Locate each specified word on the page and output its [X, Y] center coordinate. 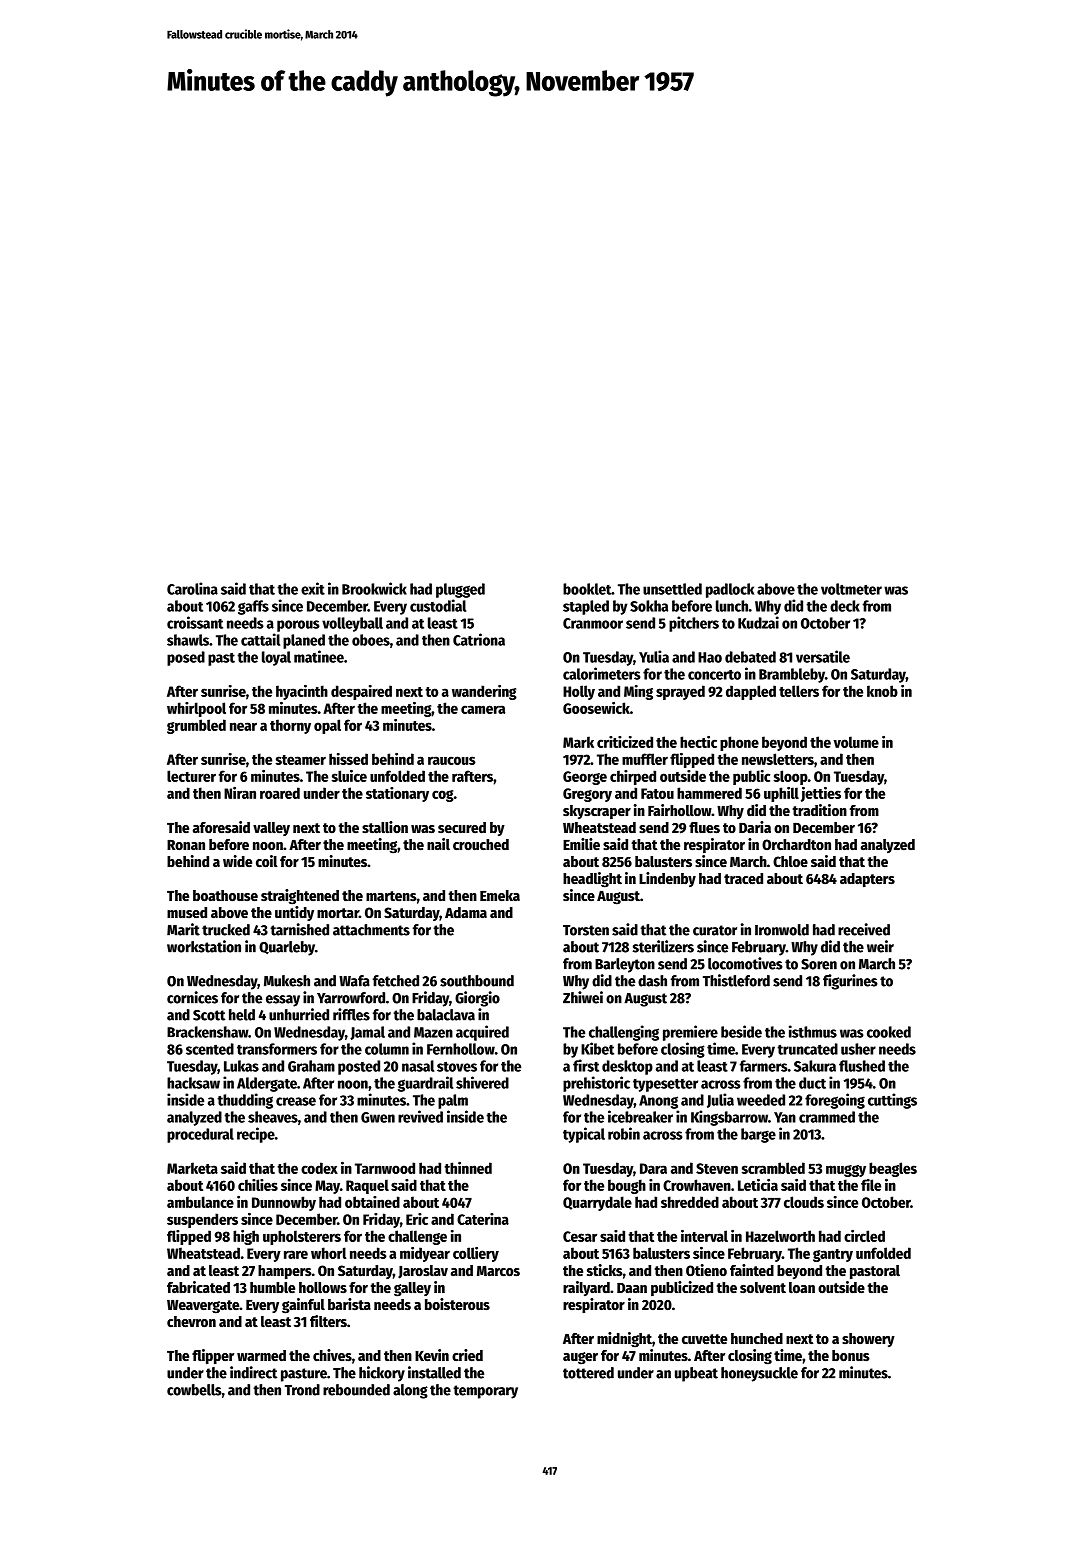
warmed [261, 1355]
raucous [452, 760]
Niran [240, 793]
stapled [586, 607]
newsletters [778, 759]
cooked [889, 1032]
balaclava [446, 1015]
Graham [311, 1066]
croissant [195, 622]
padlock [730, 590]
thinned [468, 1168]
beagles [893, 1169]
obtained [372, 1202]
